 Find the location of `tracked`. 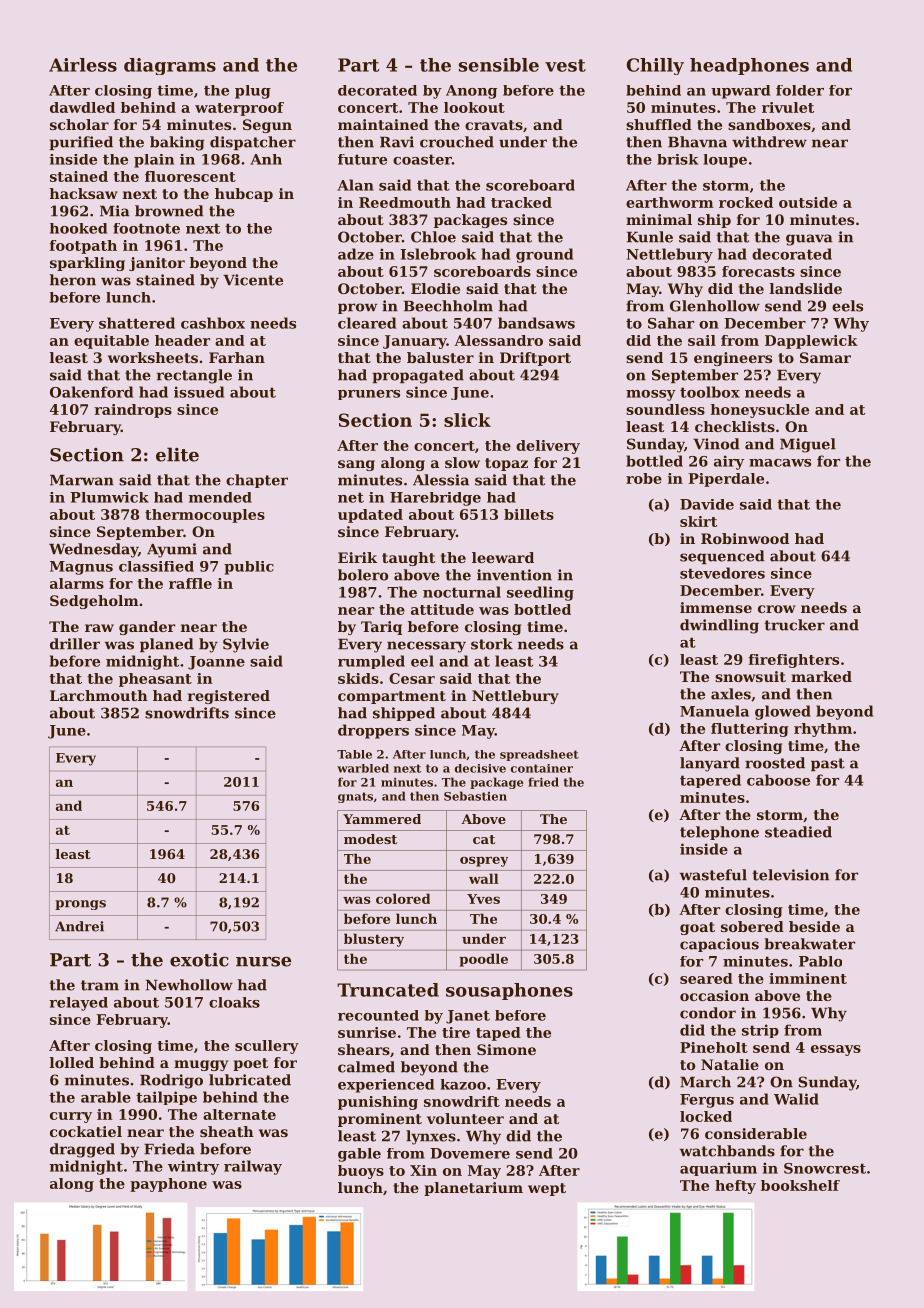

tracked is located at coordinates (521, 202).
